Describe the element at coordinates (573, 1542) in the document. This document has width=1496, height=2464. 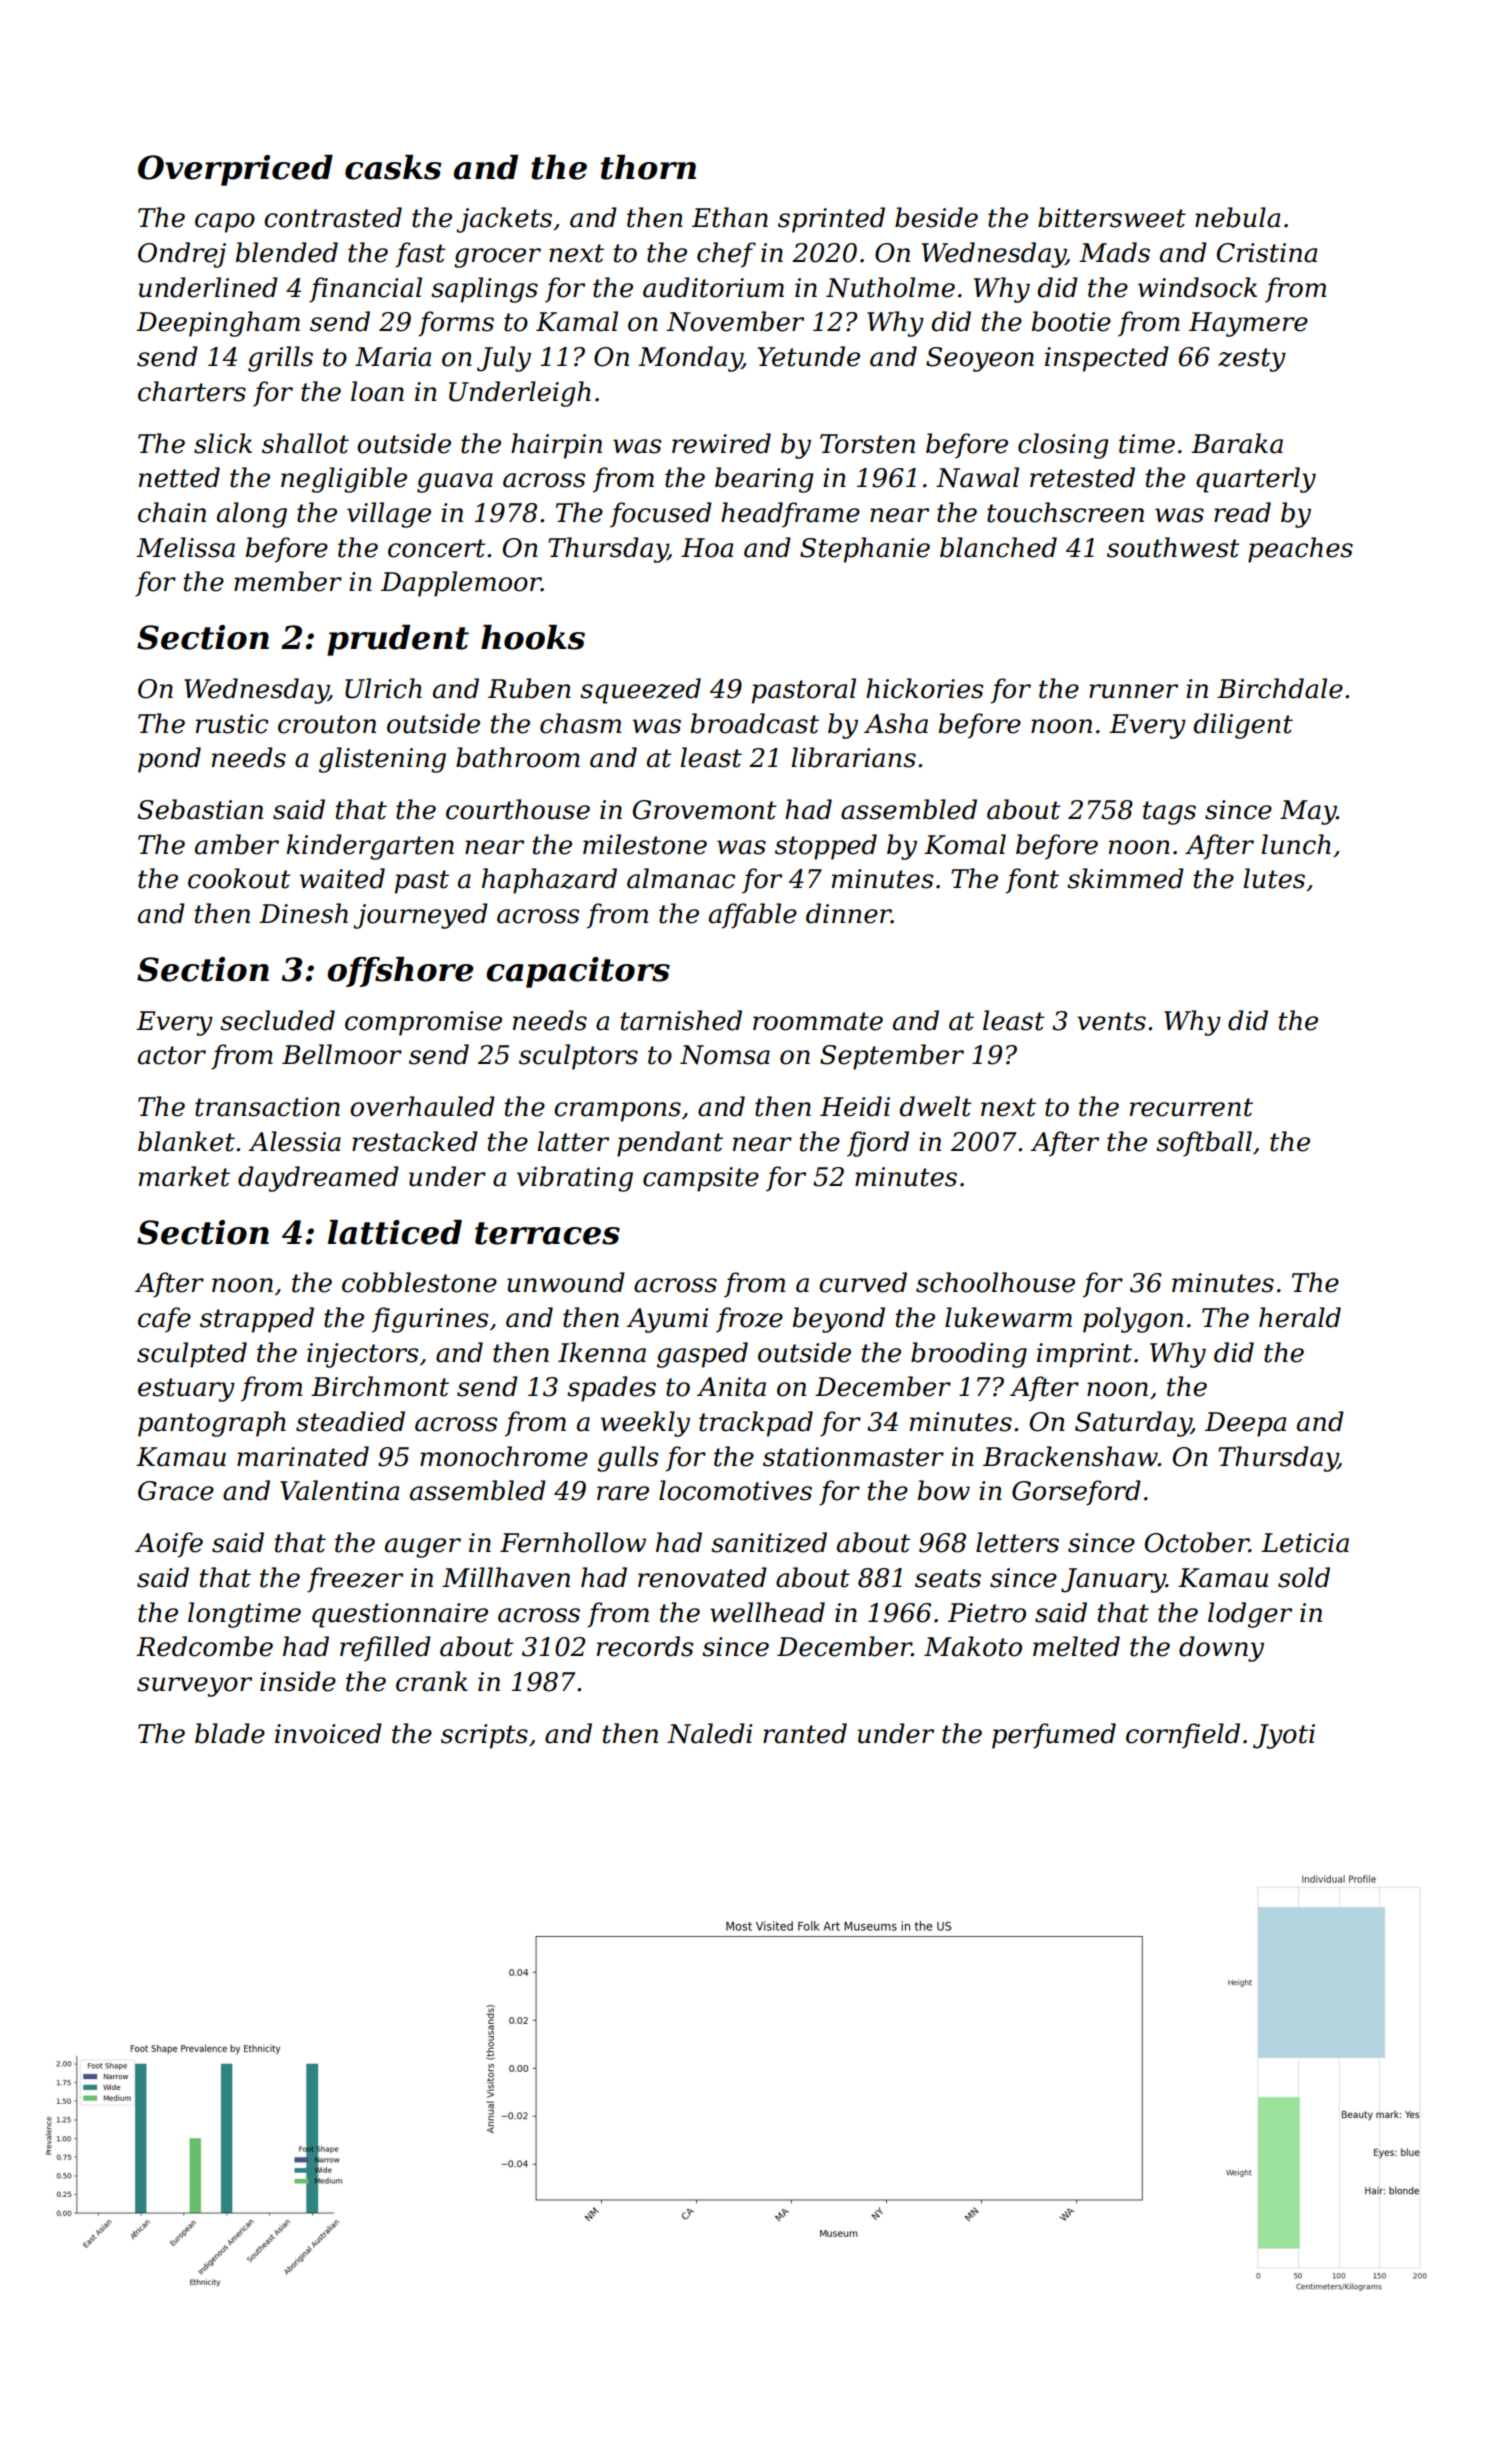
I see `Fernhollow` at that location.
